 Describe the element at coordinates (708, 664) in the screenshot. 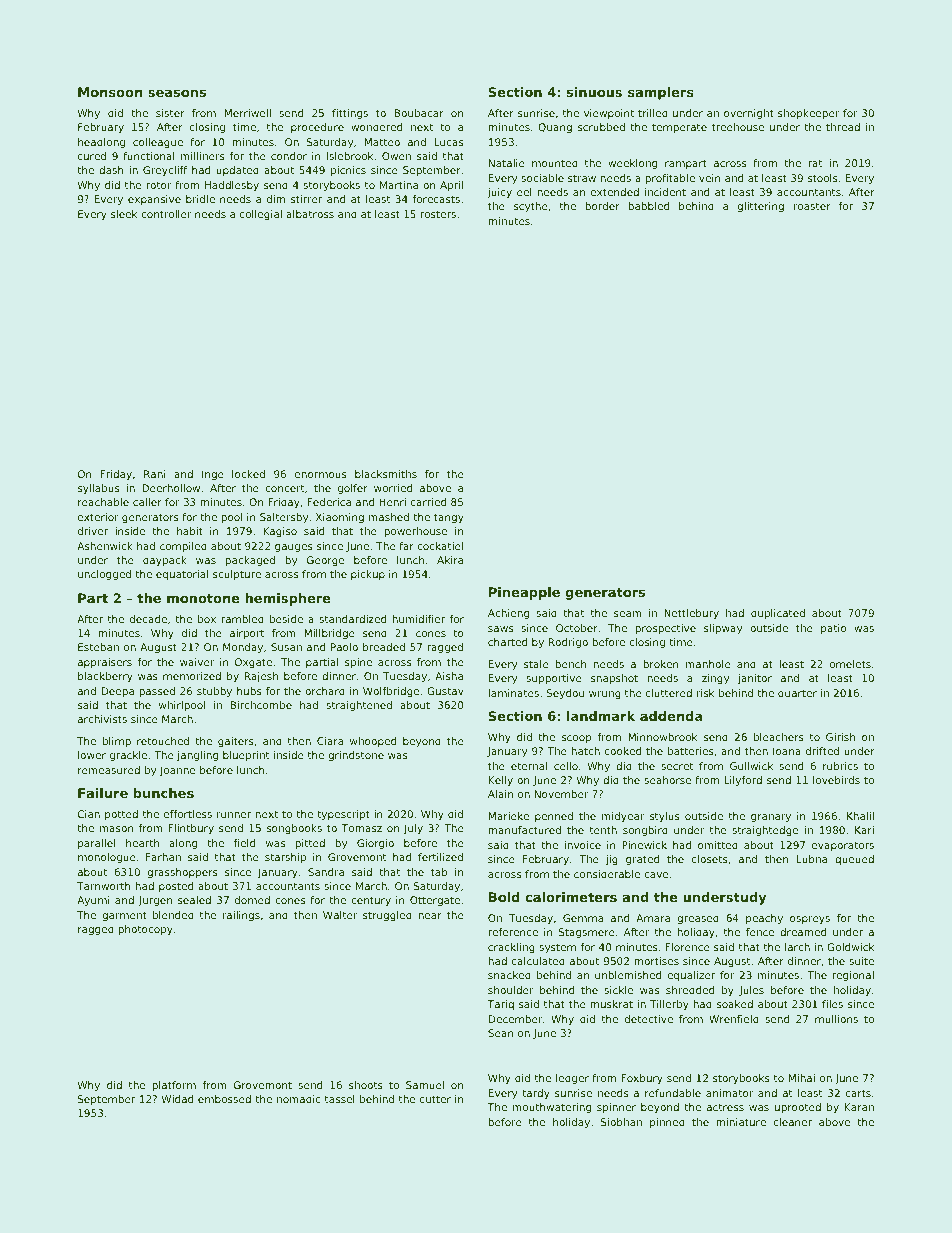

I see `manhole` at that location.
